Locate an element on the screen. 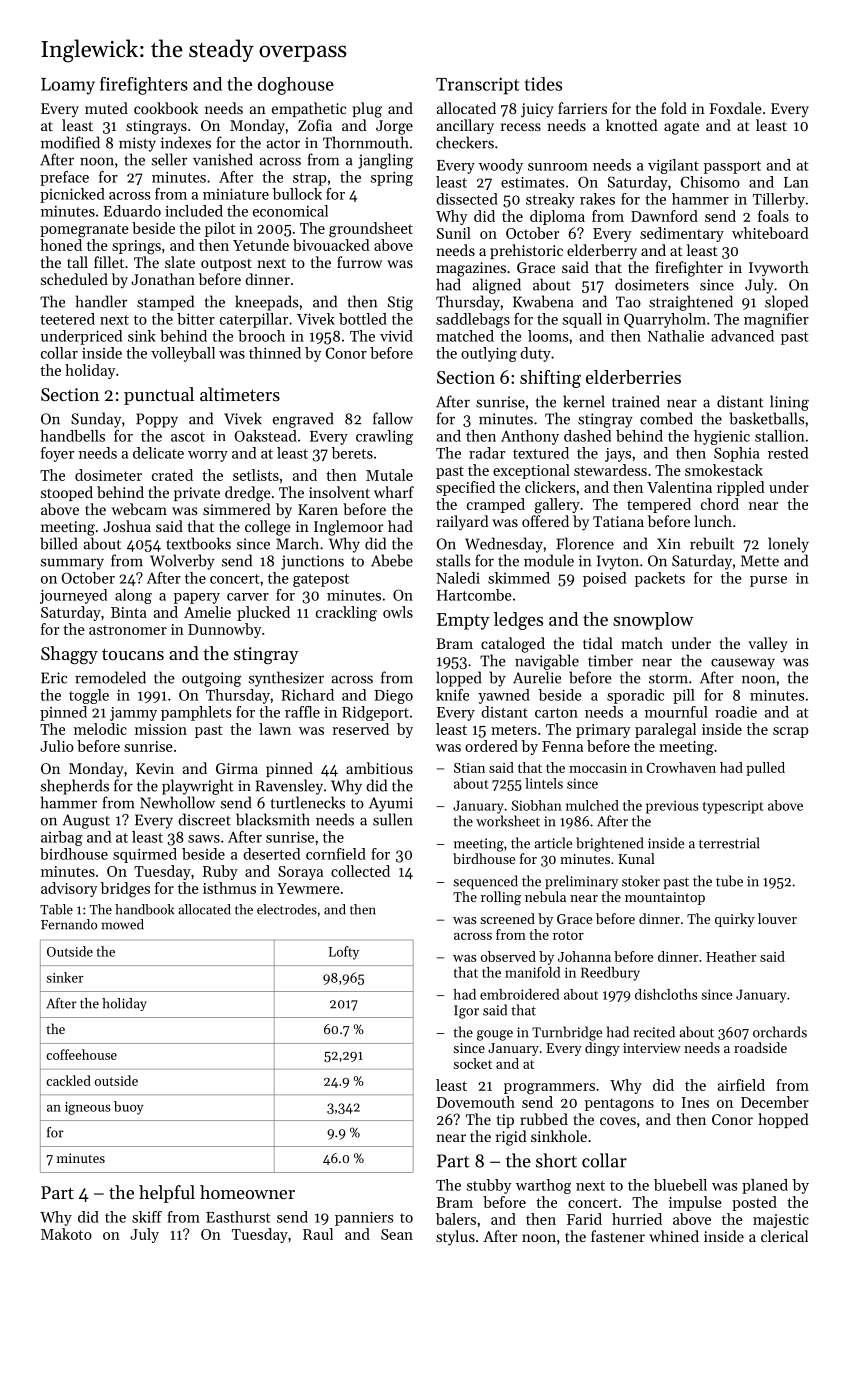 This screenshot has height=1400, width=849. lawn is located at coordinates (275, 729).
